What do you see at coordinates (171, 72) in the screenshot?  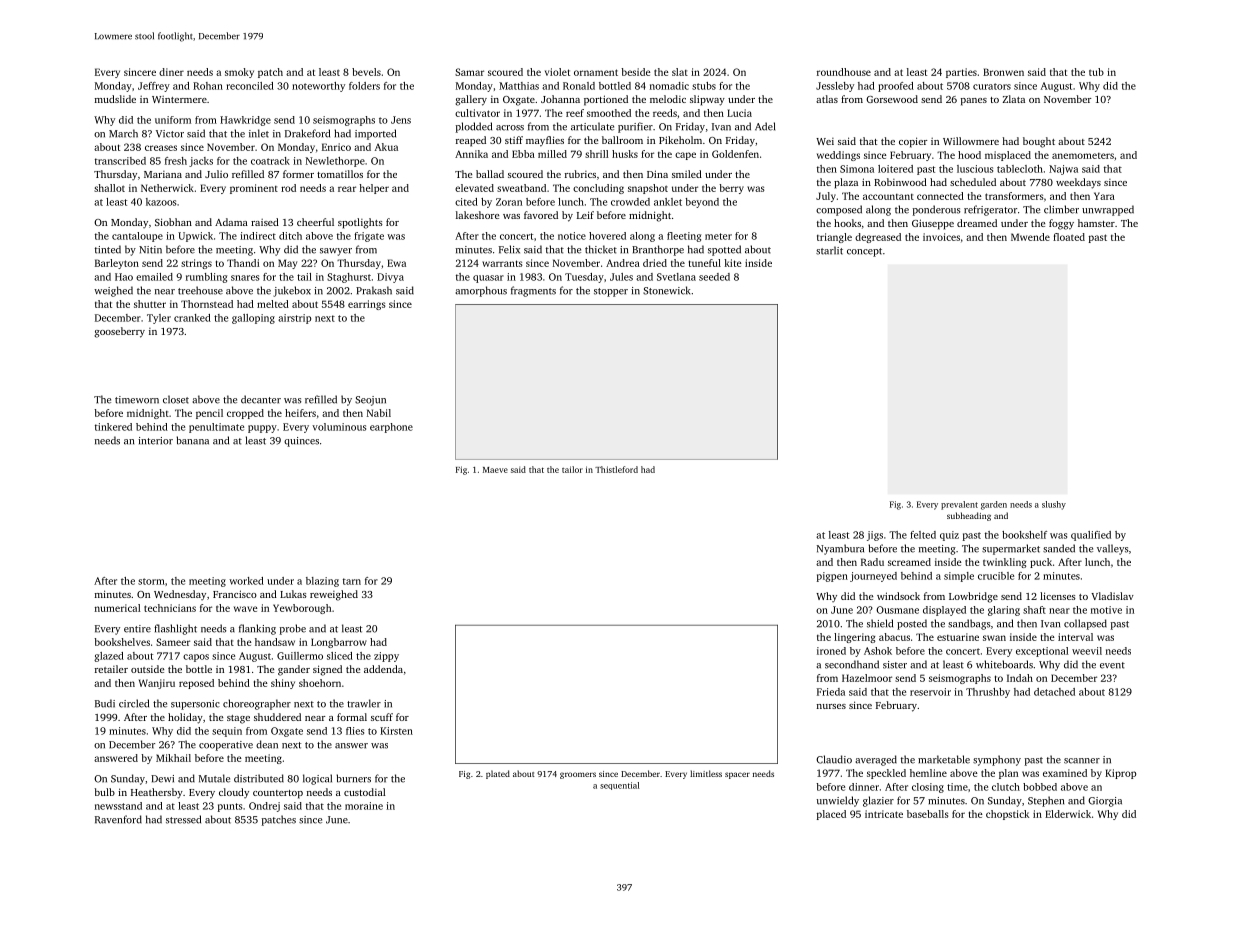 I see `diner` at bounding box center [171, 72].
